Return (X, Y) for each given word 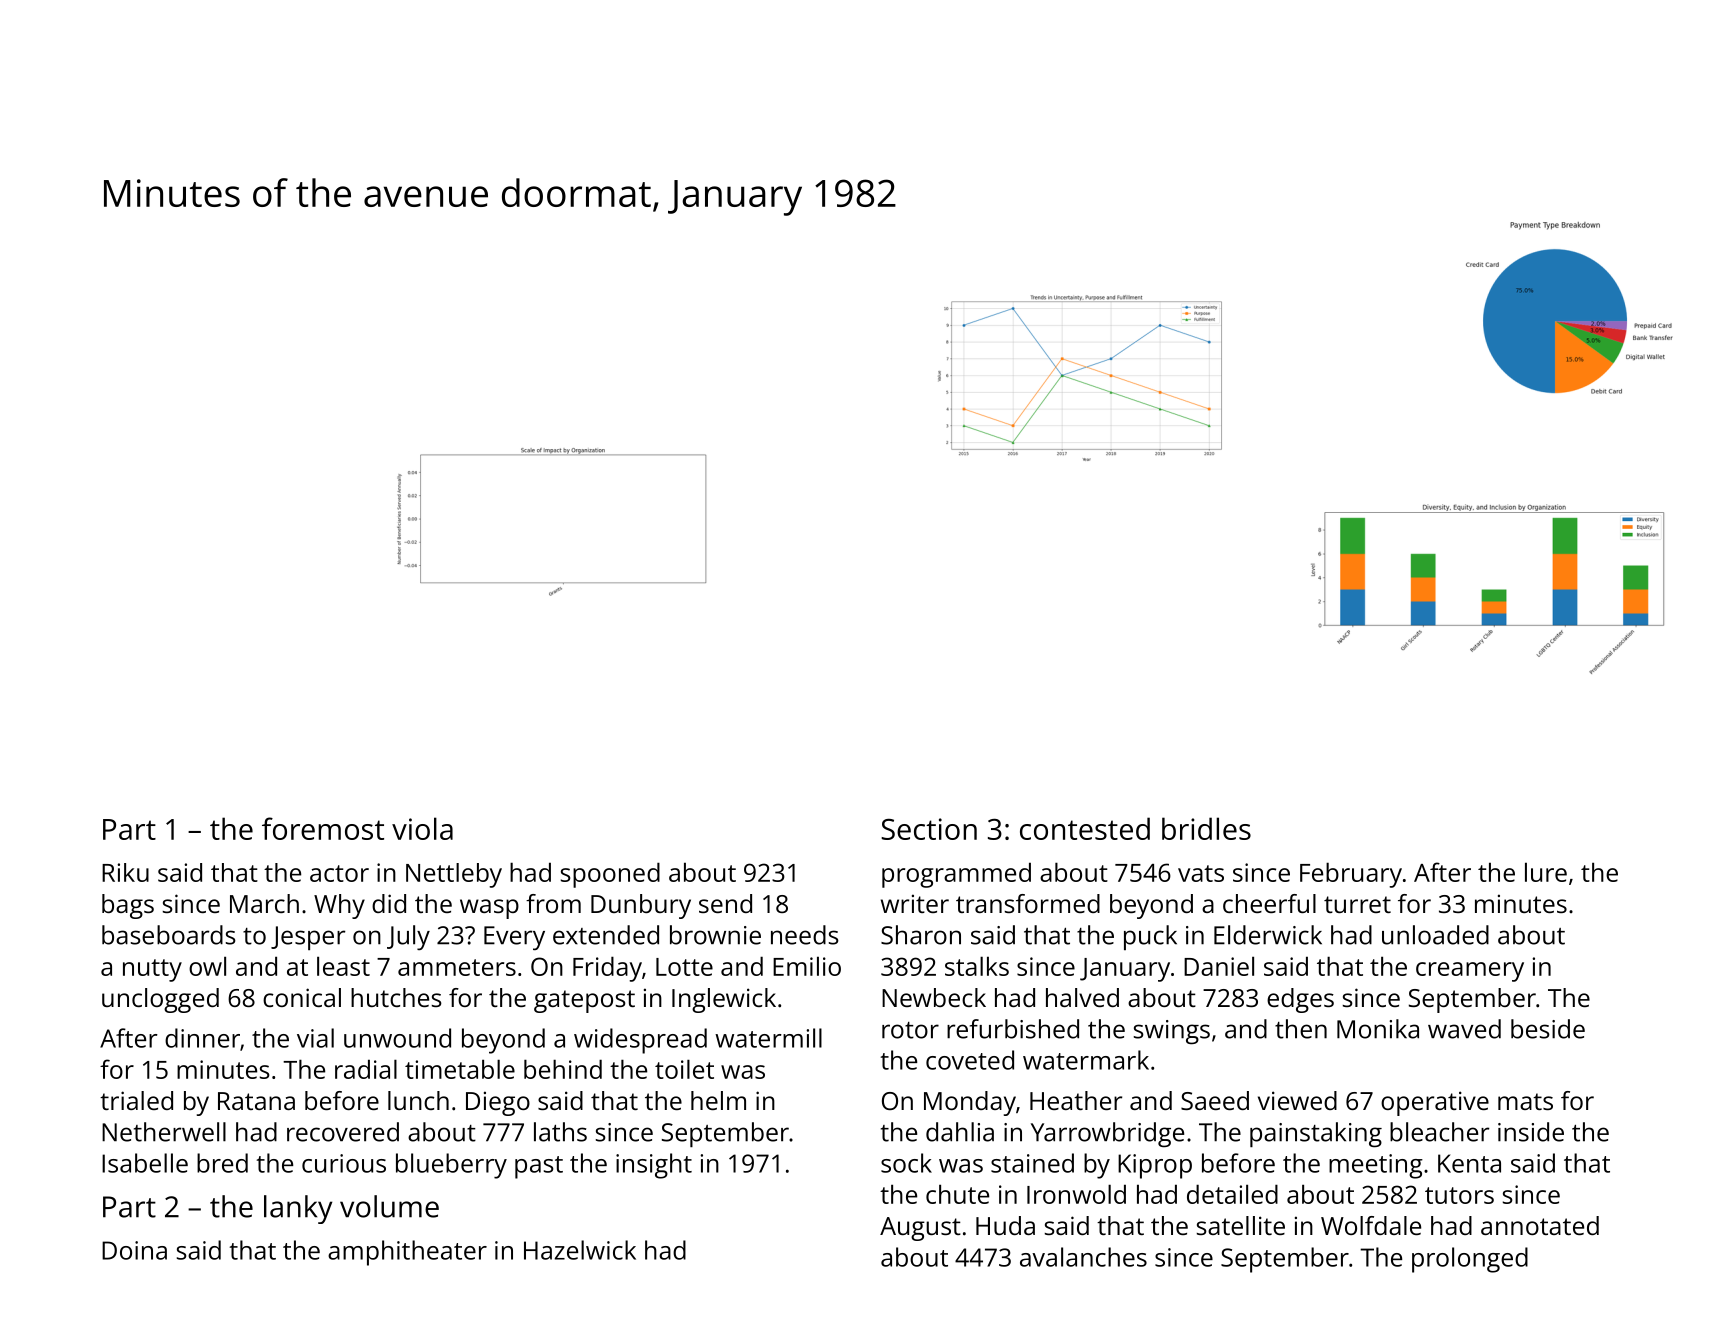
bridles (1206, 828)
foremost (323, 828)
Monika (1378, 1029)
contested (1085, 828)
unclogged (160, 1000)
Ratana (256, 1101)
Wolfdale (1371, 1225)
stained (1032, 1163)
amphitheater (407, 1253)
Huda (1005, 1225)
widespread (640, 1041)
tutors (1459, 1195)
